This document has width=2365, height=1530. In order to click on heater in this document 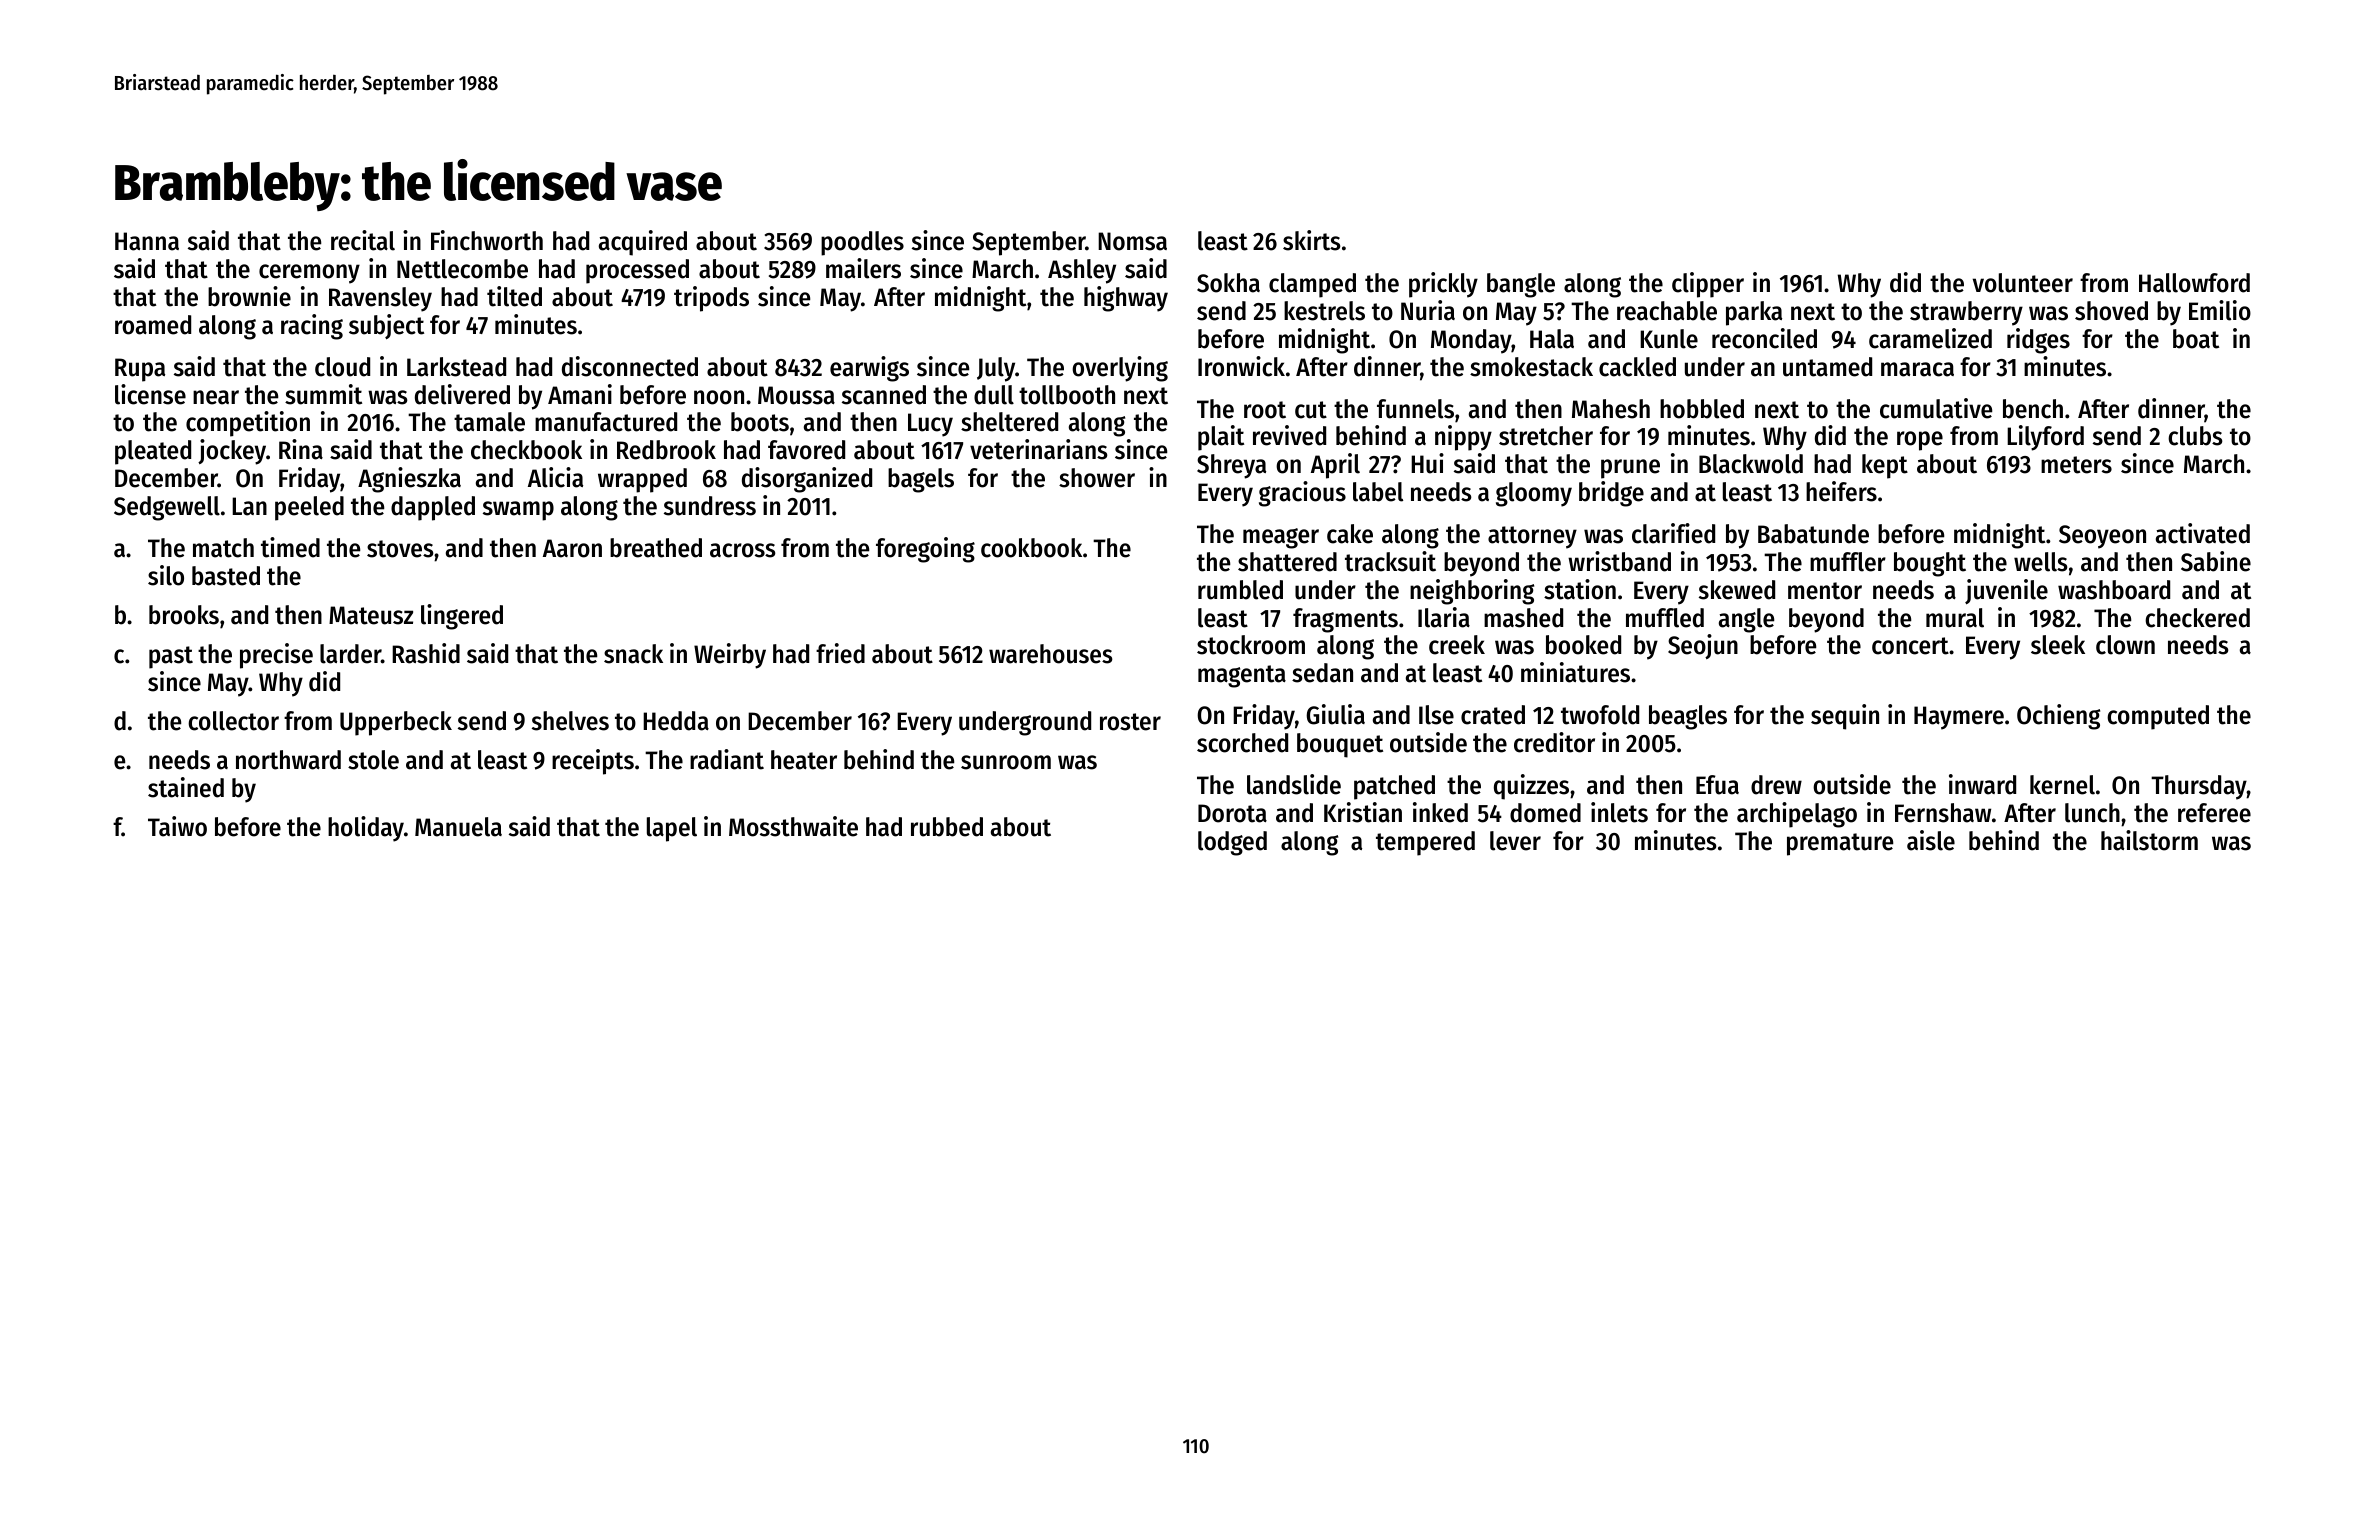, I will do `click(804, 760)`.
